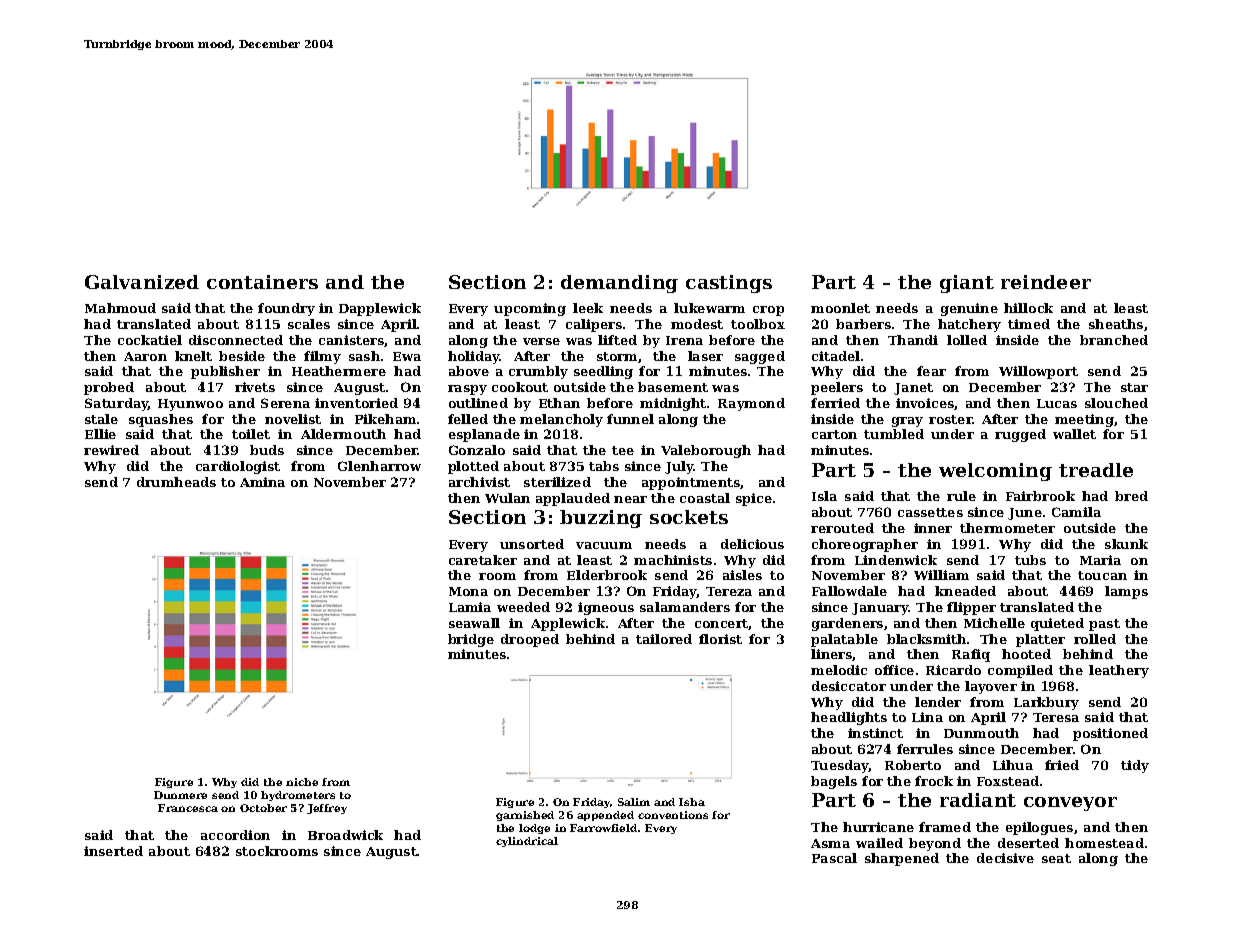  What do you see at coordinates (262, 282) in the document?
I see `containers` at bounding box center [262, 282].
